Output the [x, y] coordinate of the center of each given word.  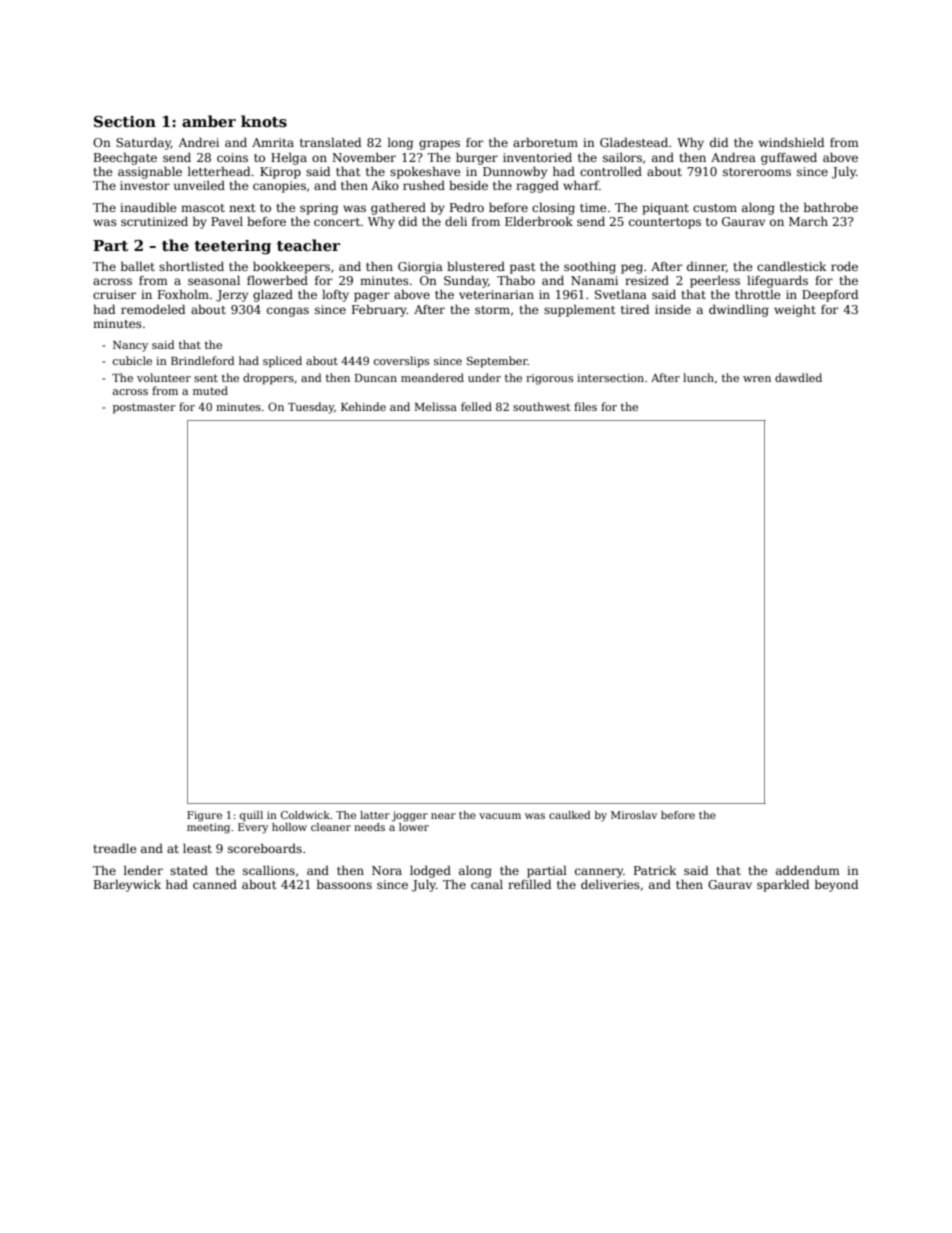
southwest [541, 406]
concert [337, 222]
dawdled [798, 377]
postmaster [144, 408]
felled [476, 406]
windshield [791, 142]
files [585, 406]
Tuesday [311, 408]
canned [215, 884]
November [364, 157]
